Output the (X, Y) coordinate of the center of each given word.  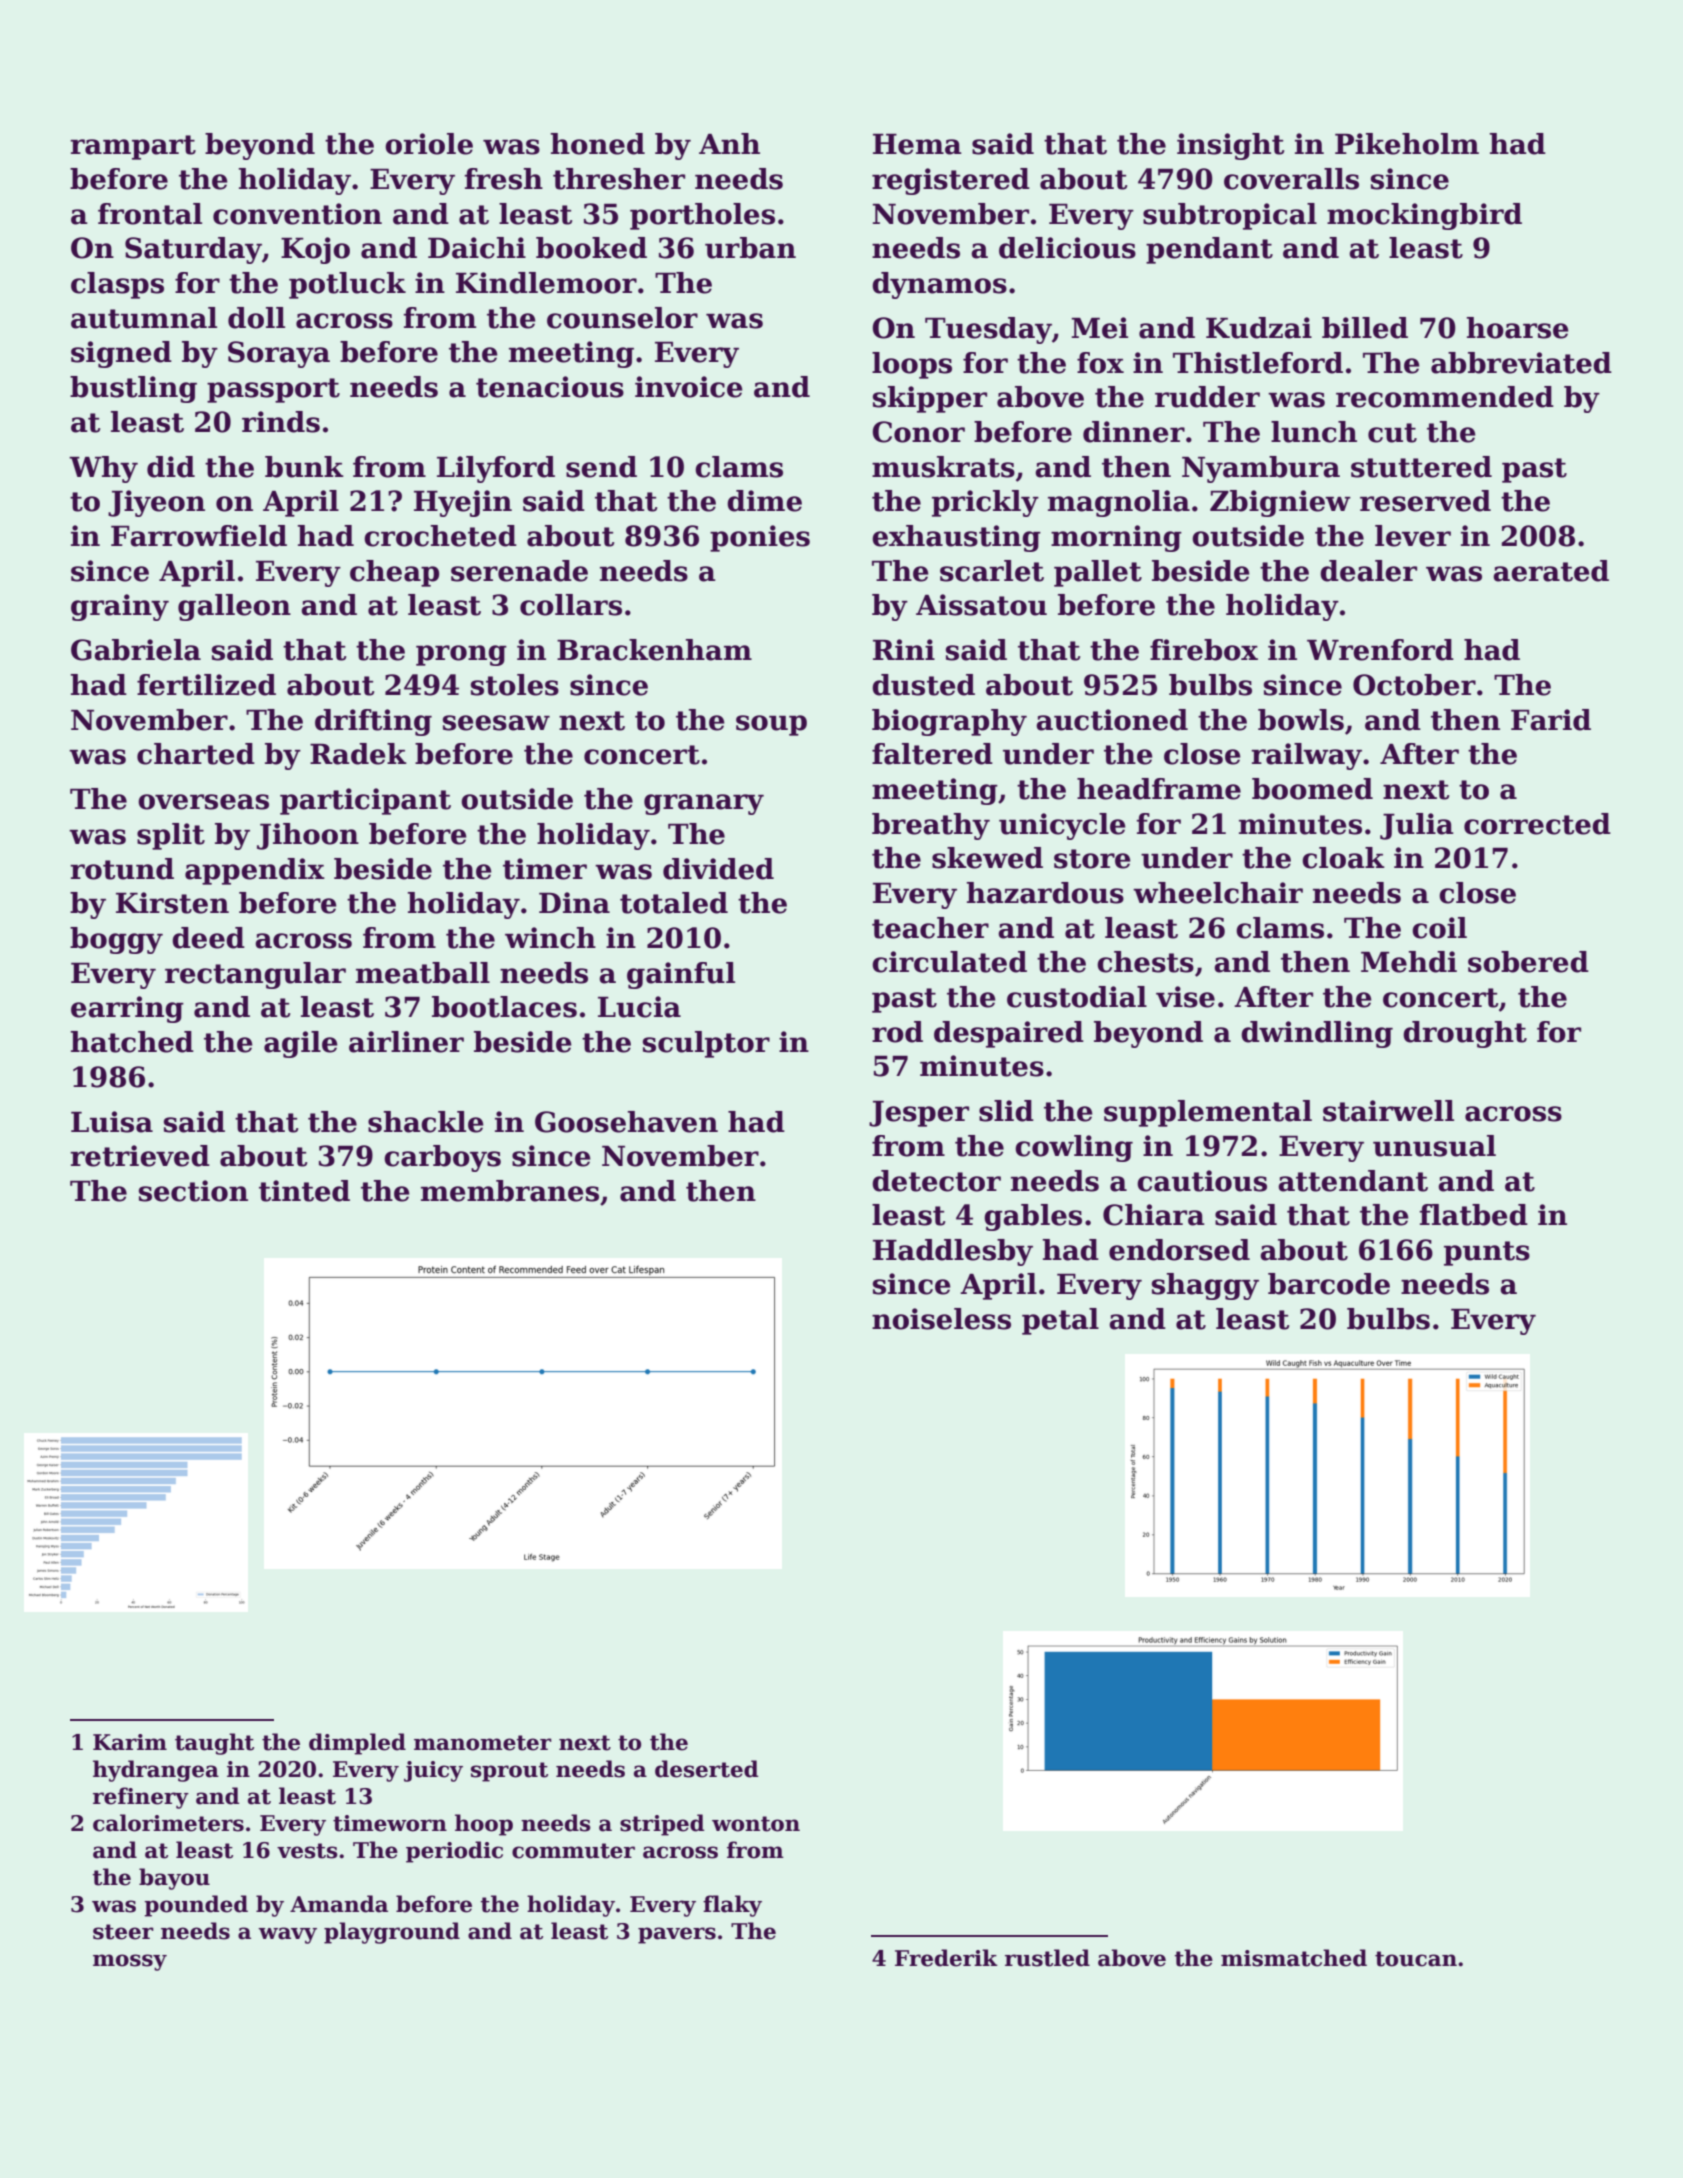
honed (597, 144)
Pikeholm (1407, 144)
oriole (429, 144)
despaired (1009, 1034)
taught (214, 1744)
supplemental (1208, 1113)
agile (301, 1044)
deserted (707, 1769)
